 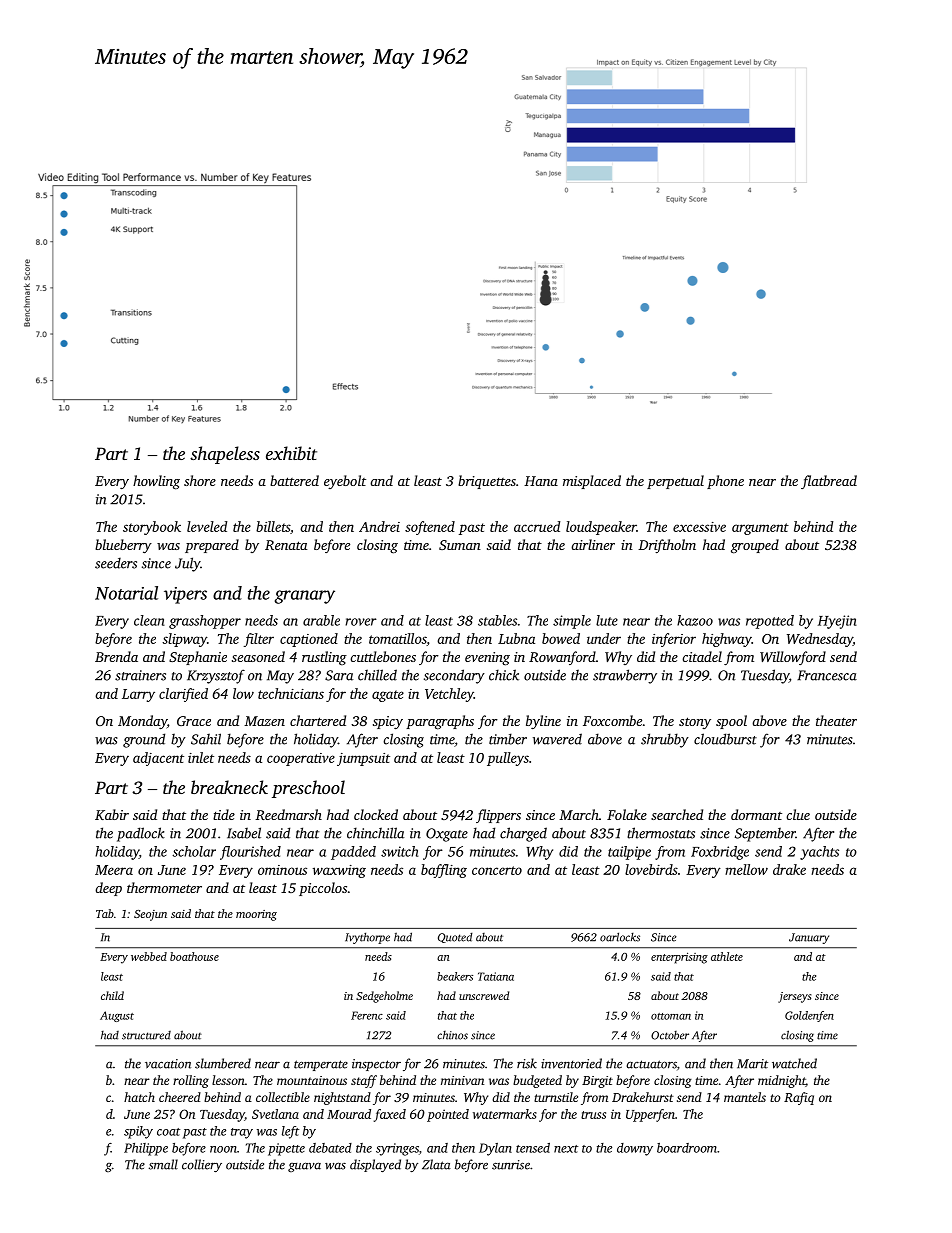 What do you see at coordinates (487, 482) in the screenshot?
I see `briquettes` at bounding box center [487, 482].
